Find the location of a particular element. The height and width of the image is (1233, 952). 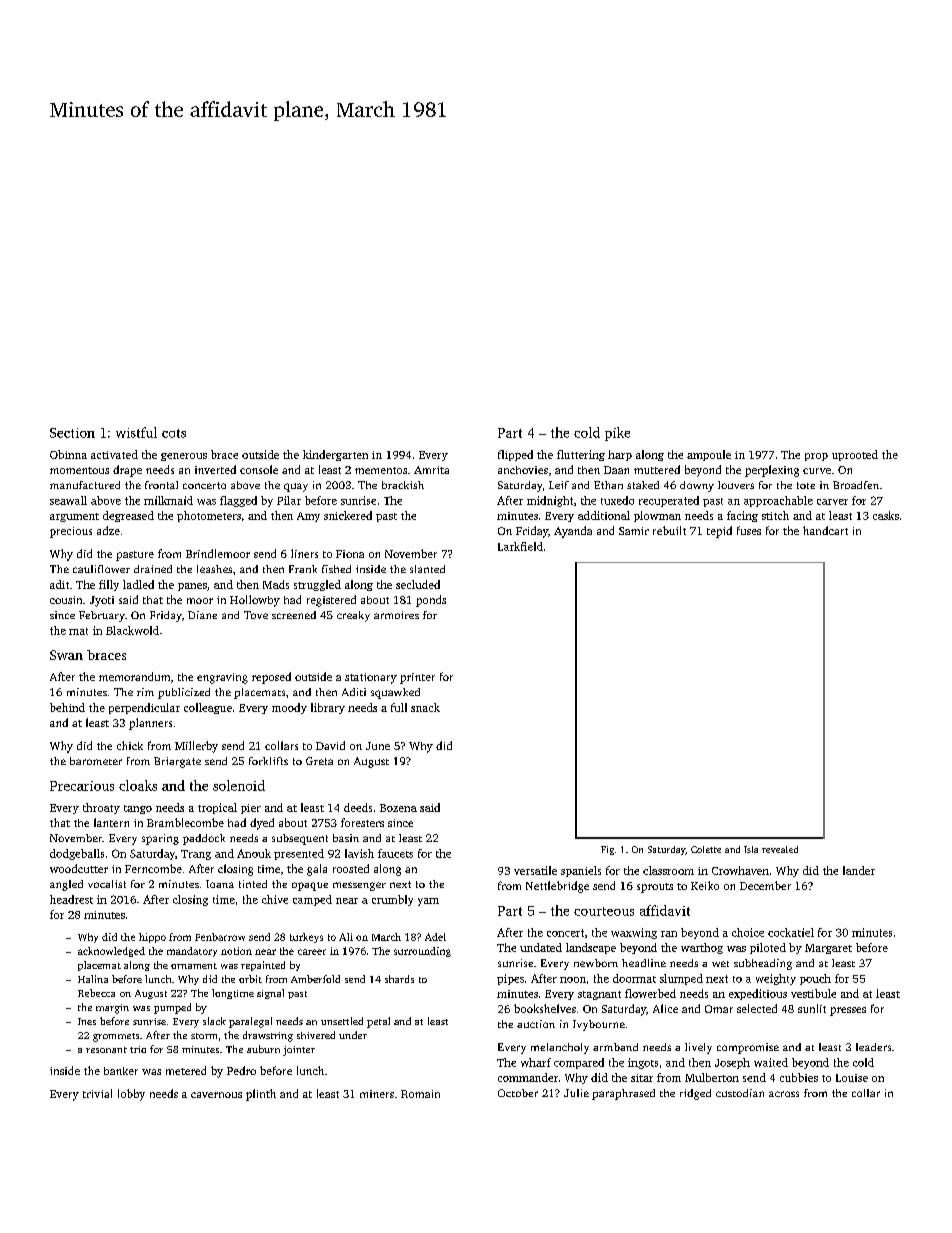

June is located at coordinates (378, 746).
